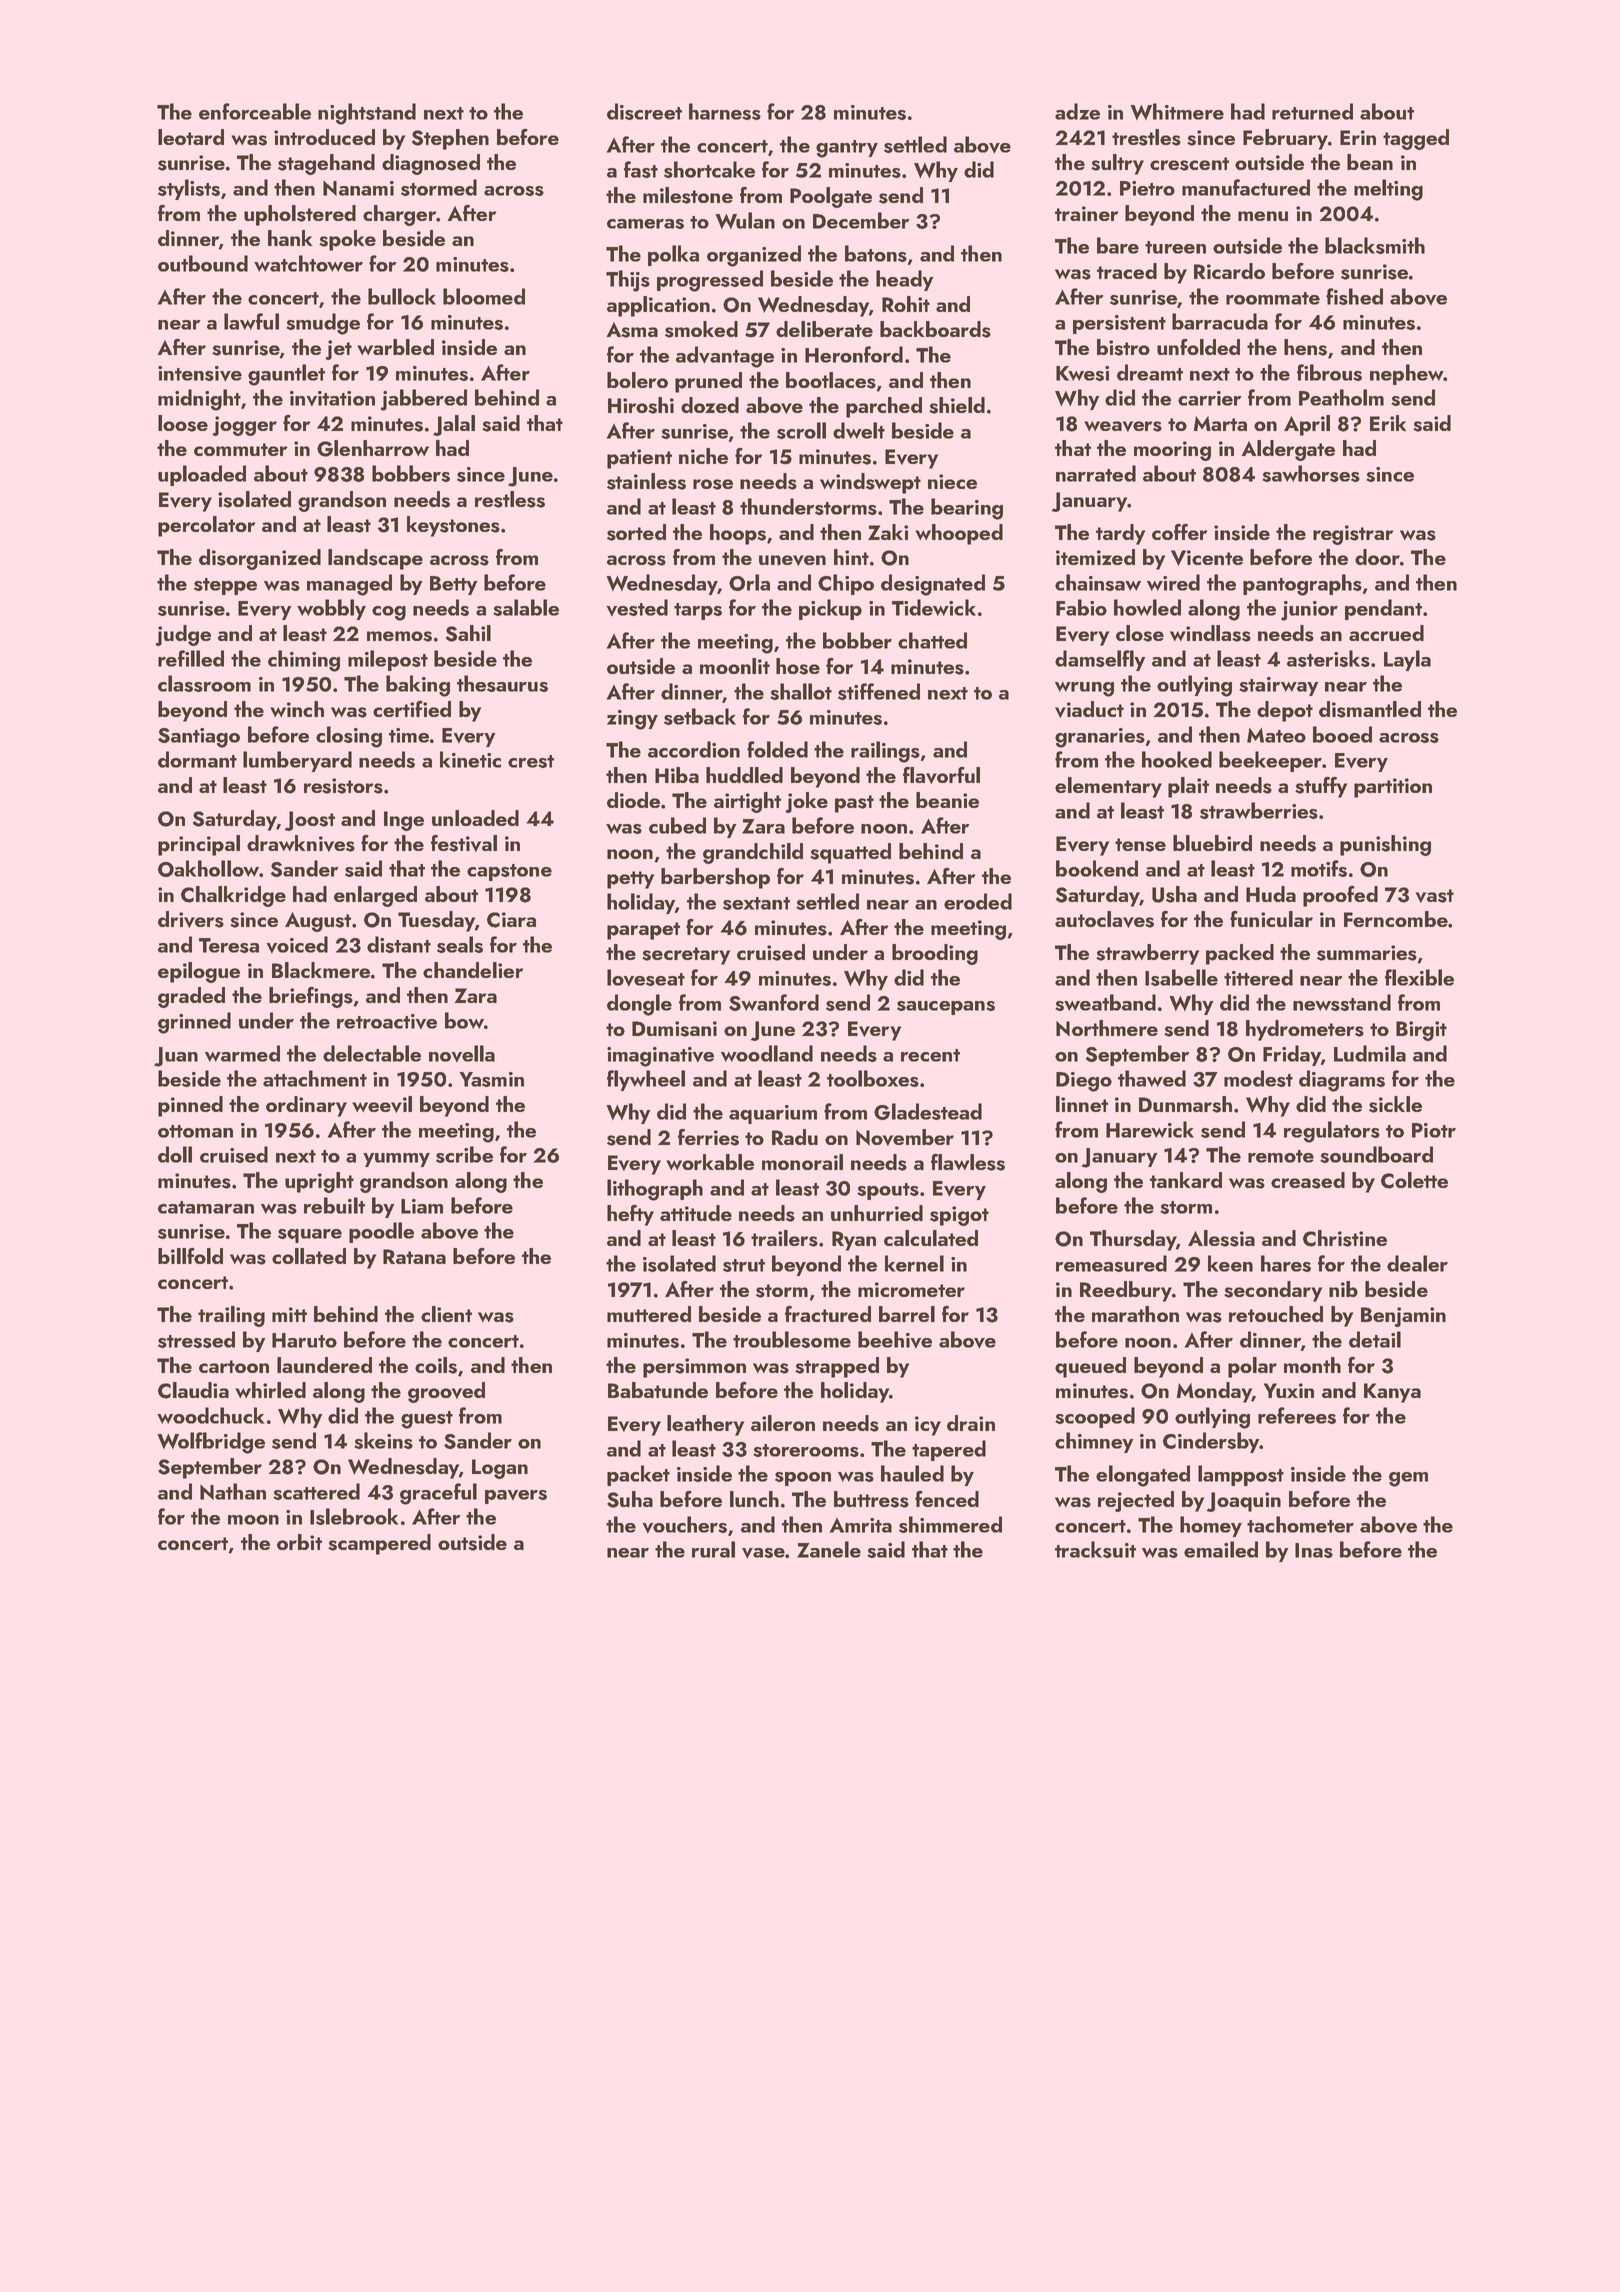 The height and width of the page is (2292, 1620). Describe the element at coordinates (1395, 1104) in the page. I see `sickle` at that location.
